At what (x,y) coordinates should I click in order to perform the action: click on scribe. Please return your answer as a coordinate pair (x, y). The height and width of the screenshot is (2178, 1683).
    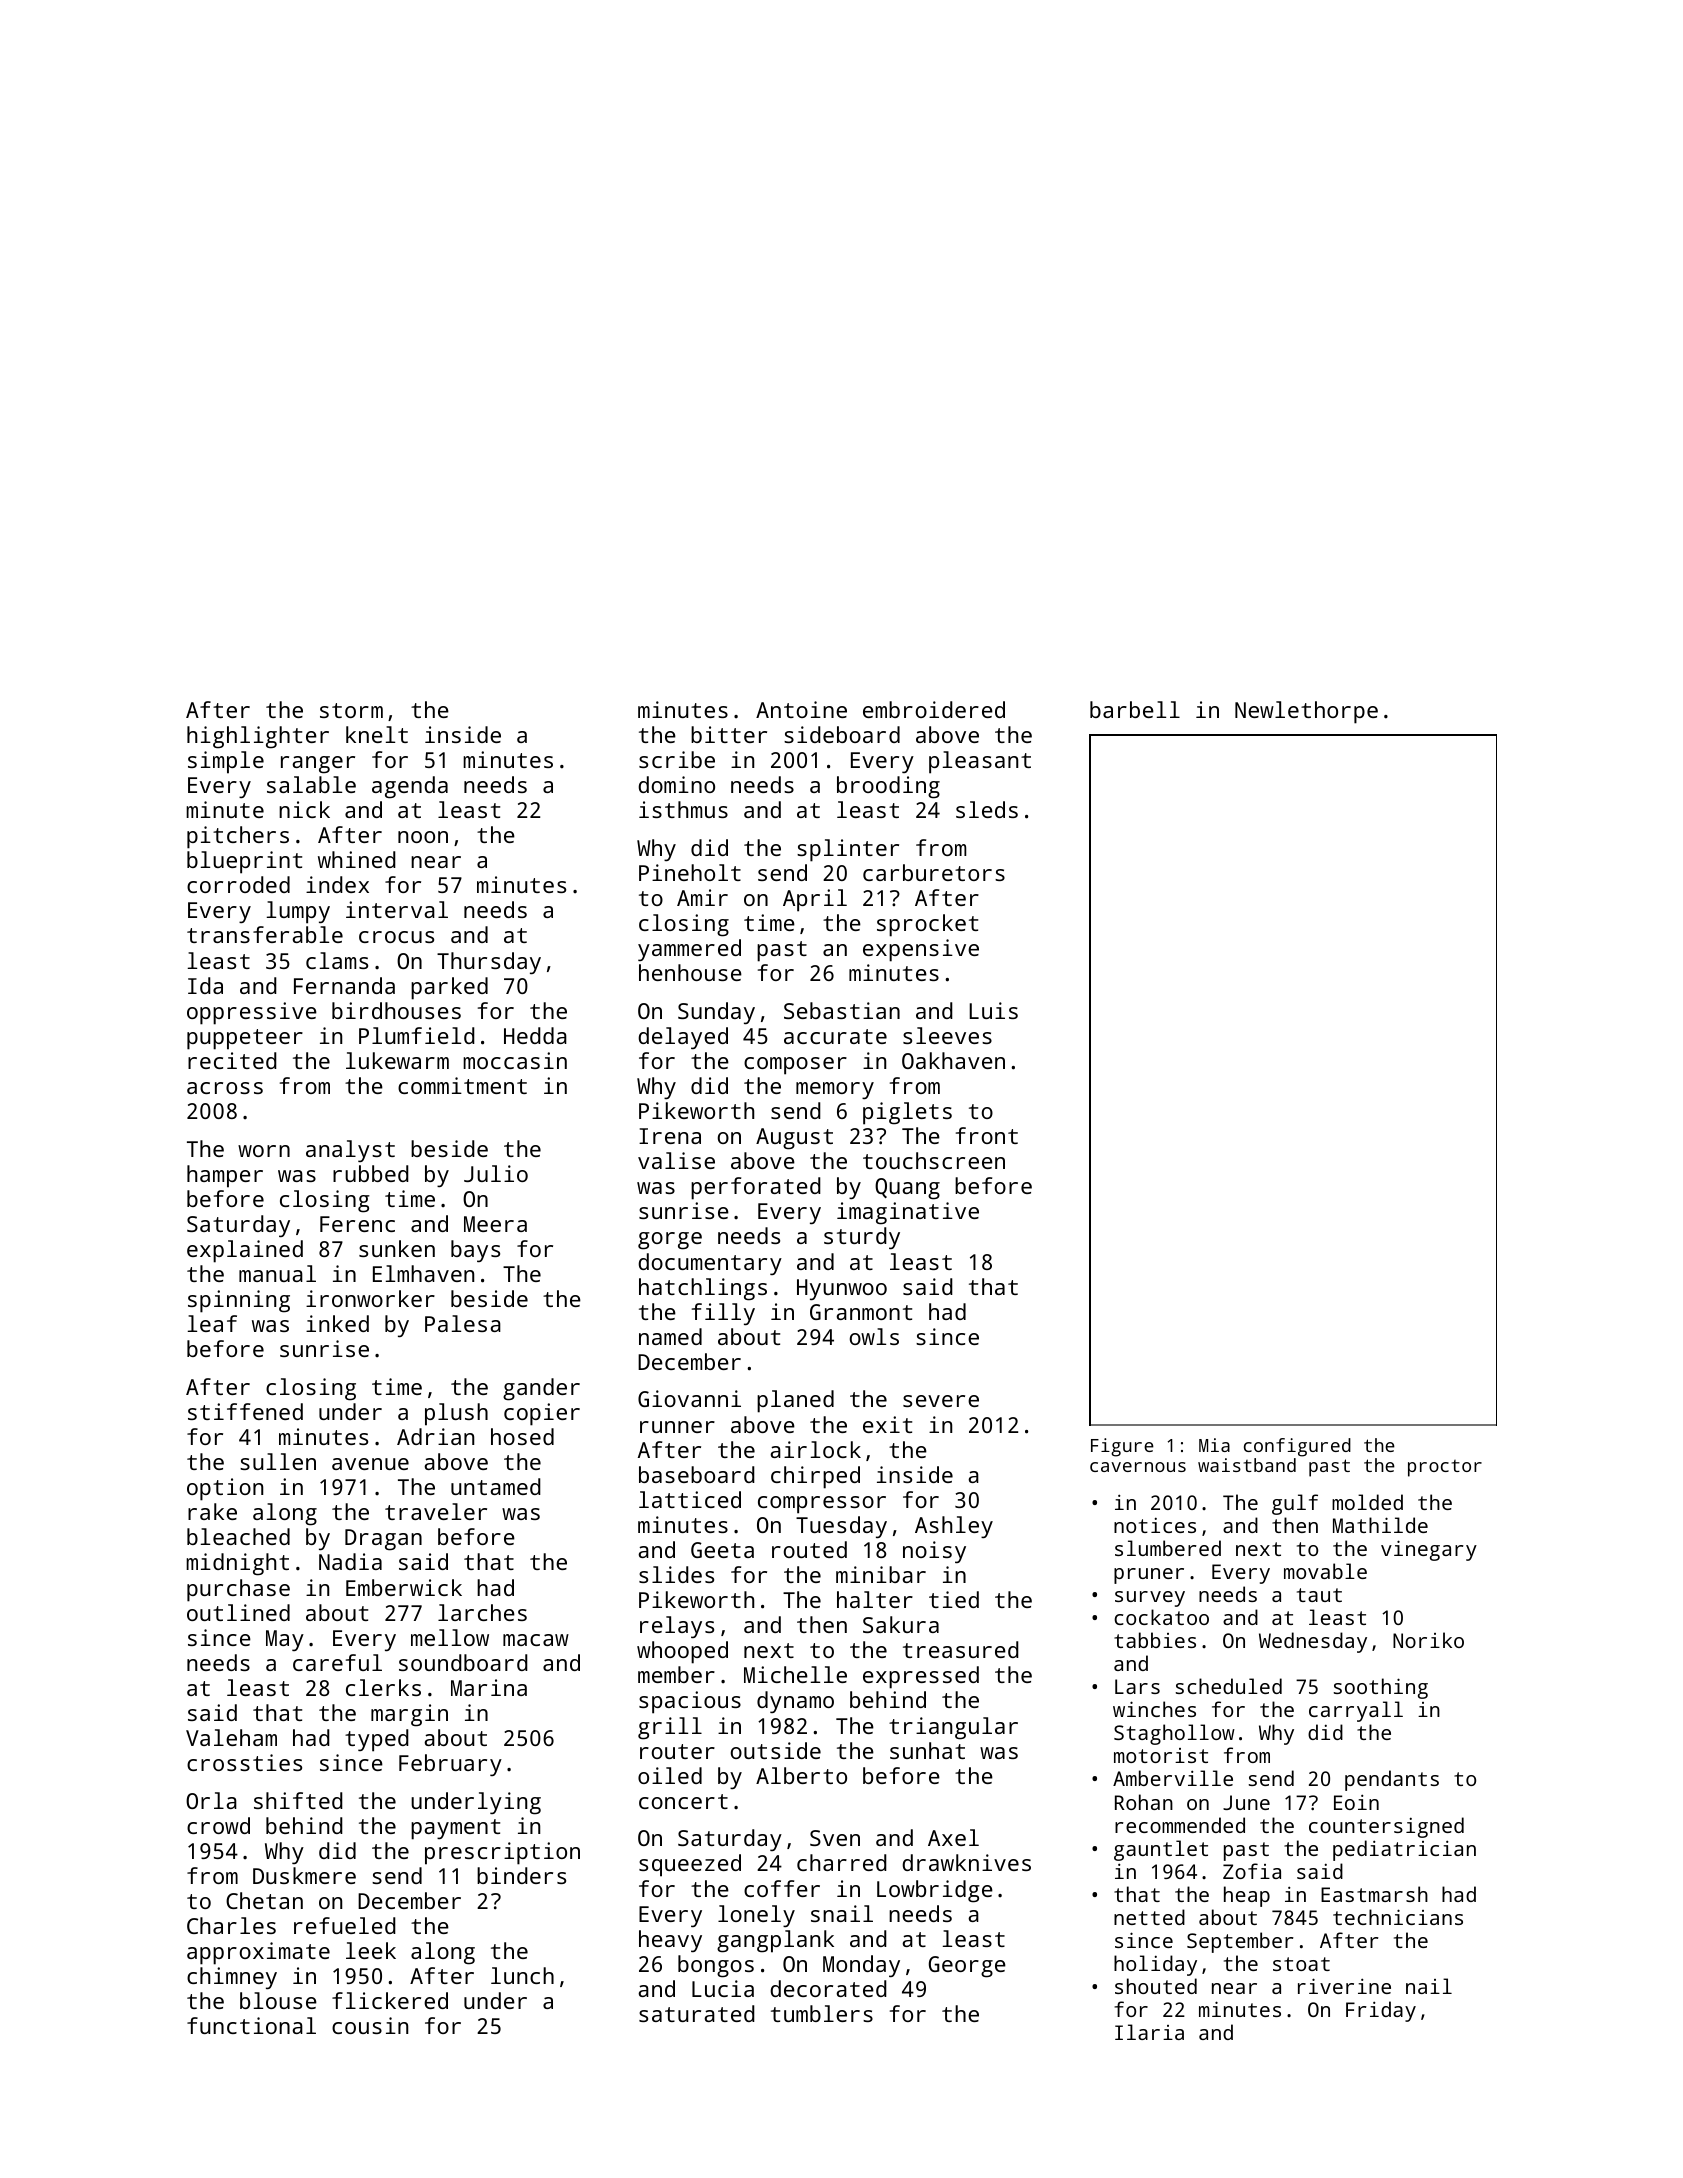
    Looking at the image, I should click on (677, 759).
